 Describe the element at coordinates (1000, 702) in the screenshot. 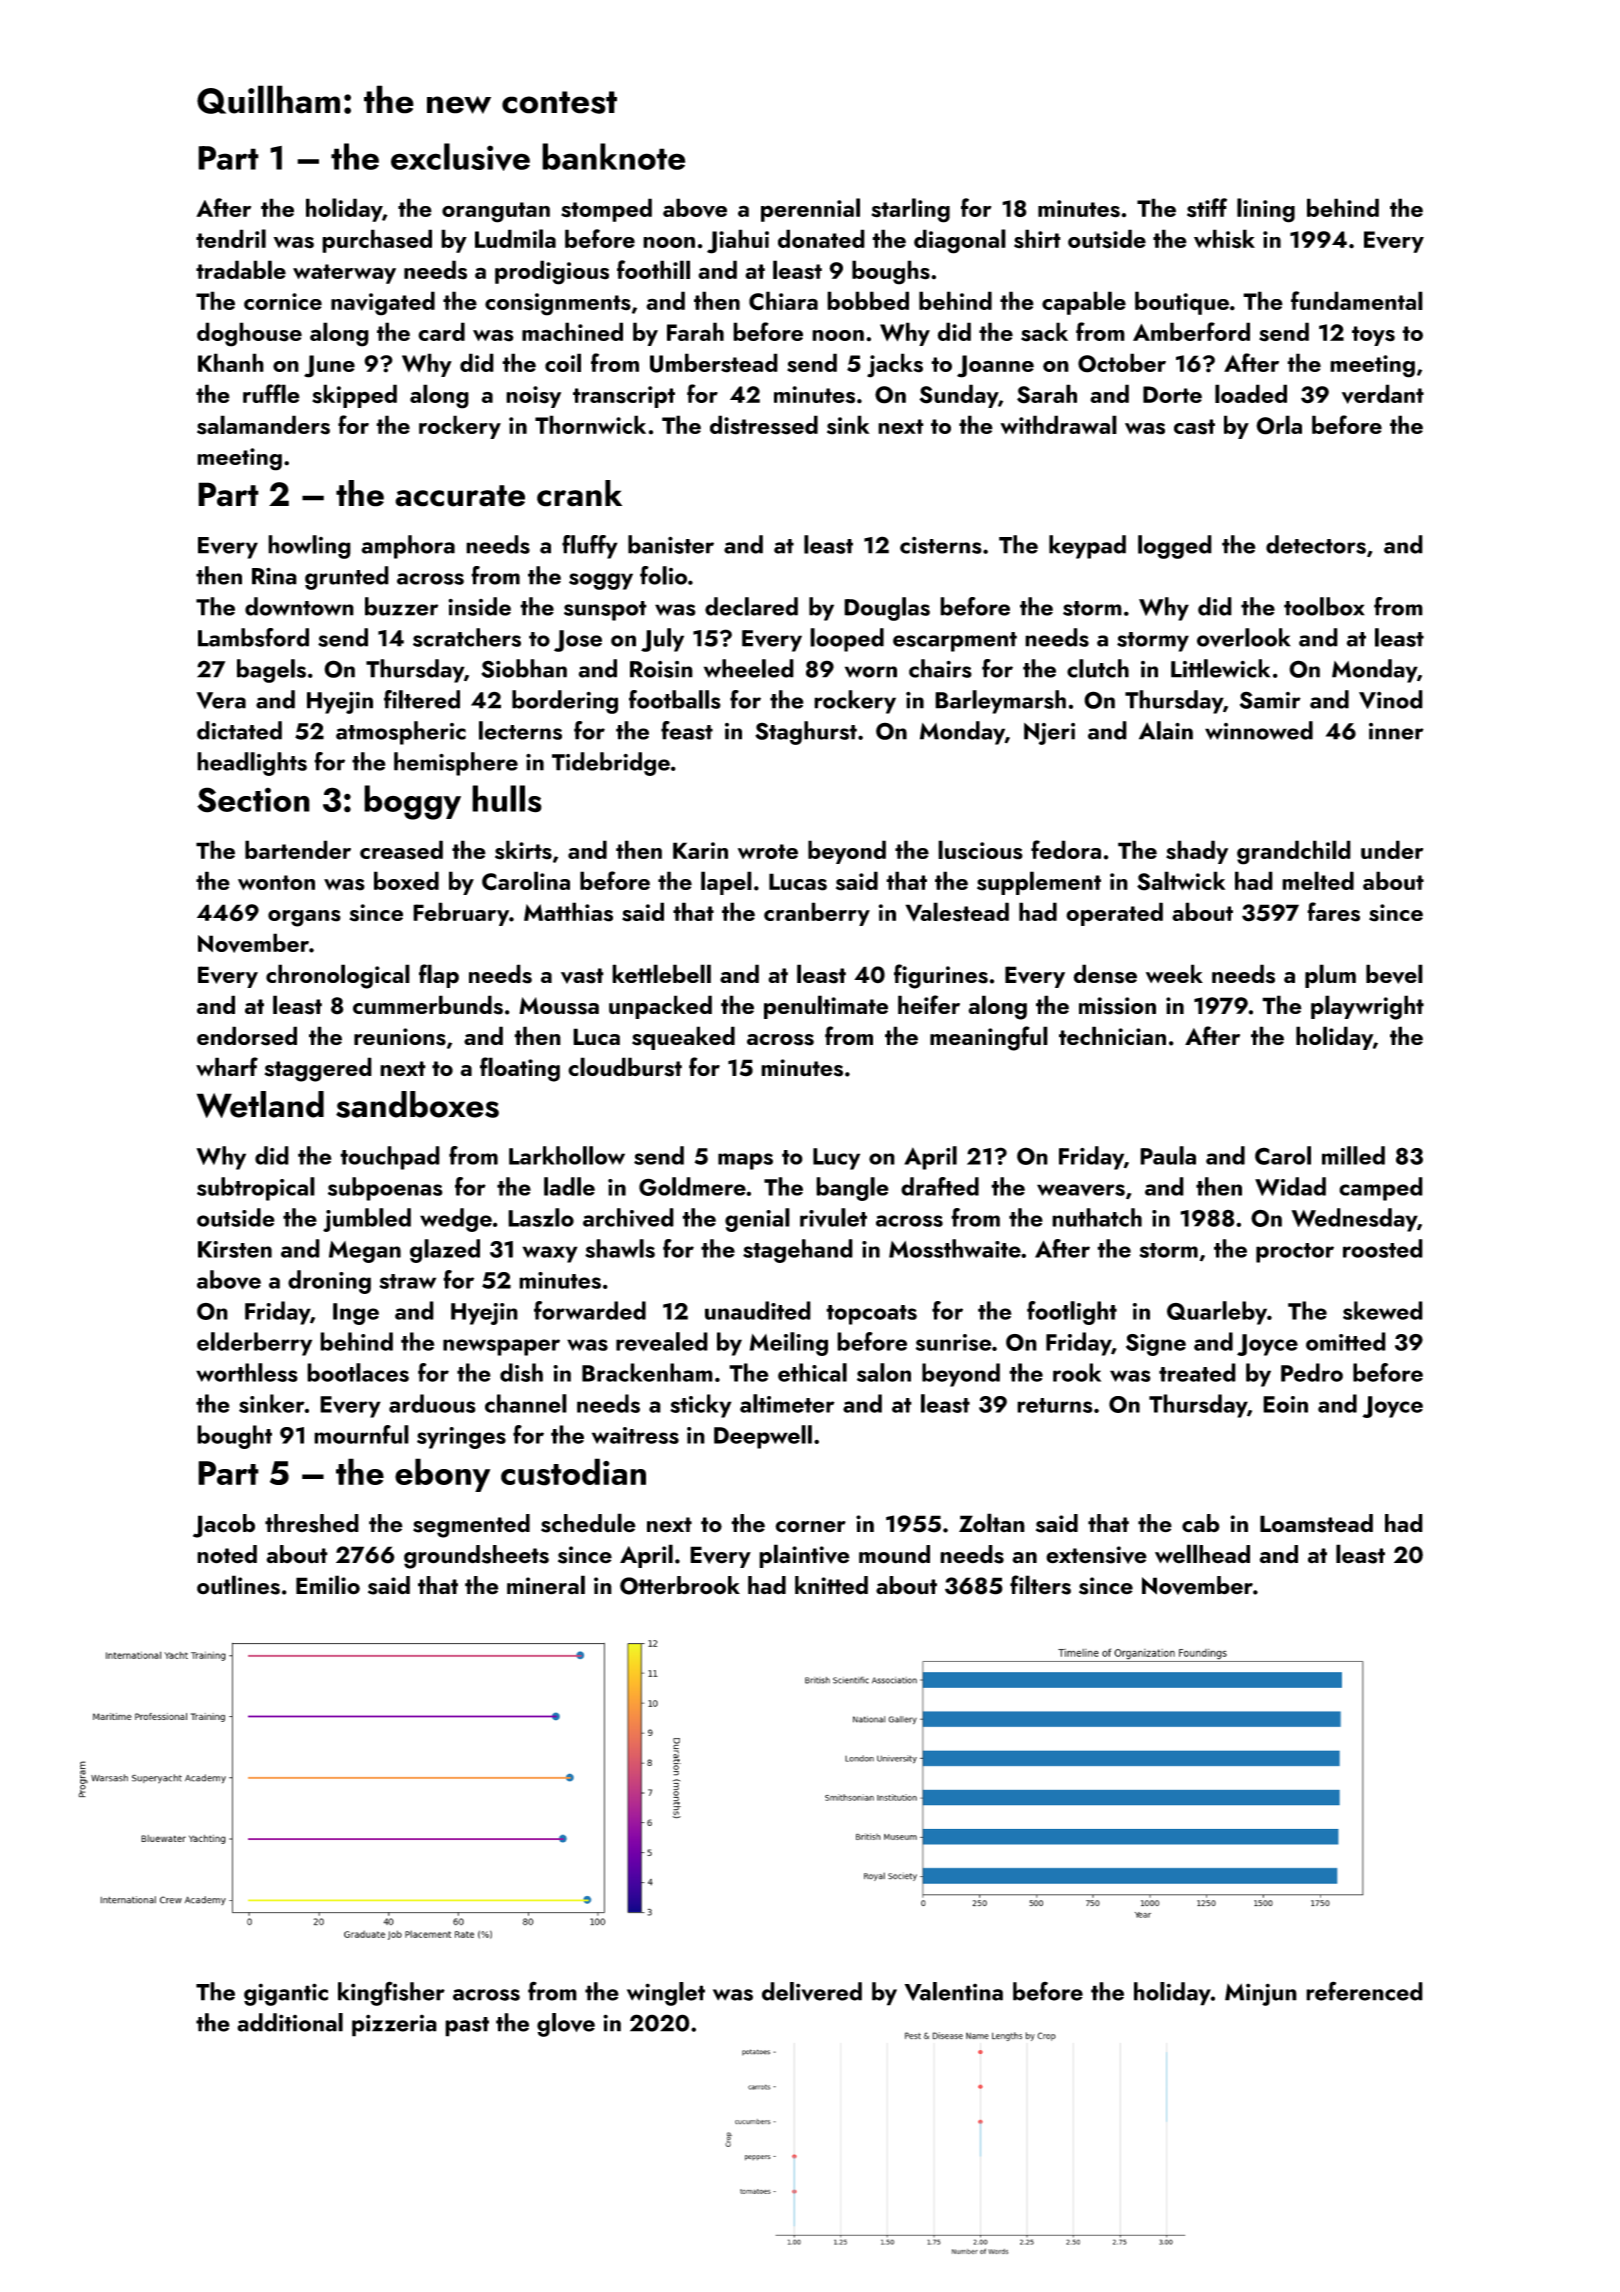

I see `Barleymarsh` at that location.
